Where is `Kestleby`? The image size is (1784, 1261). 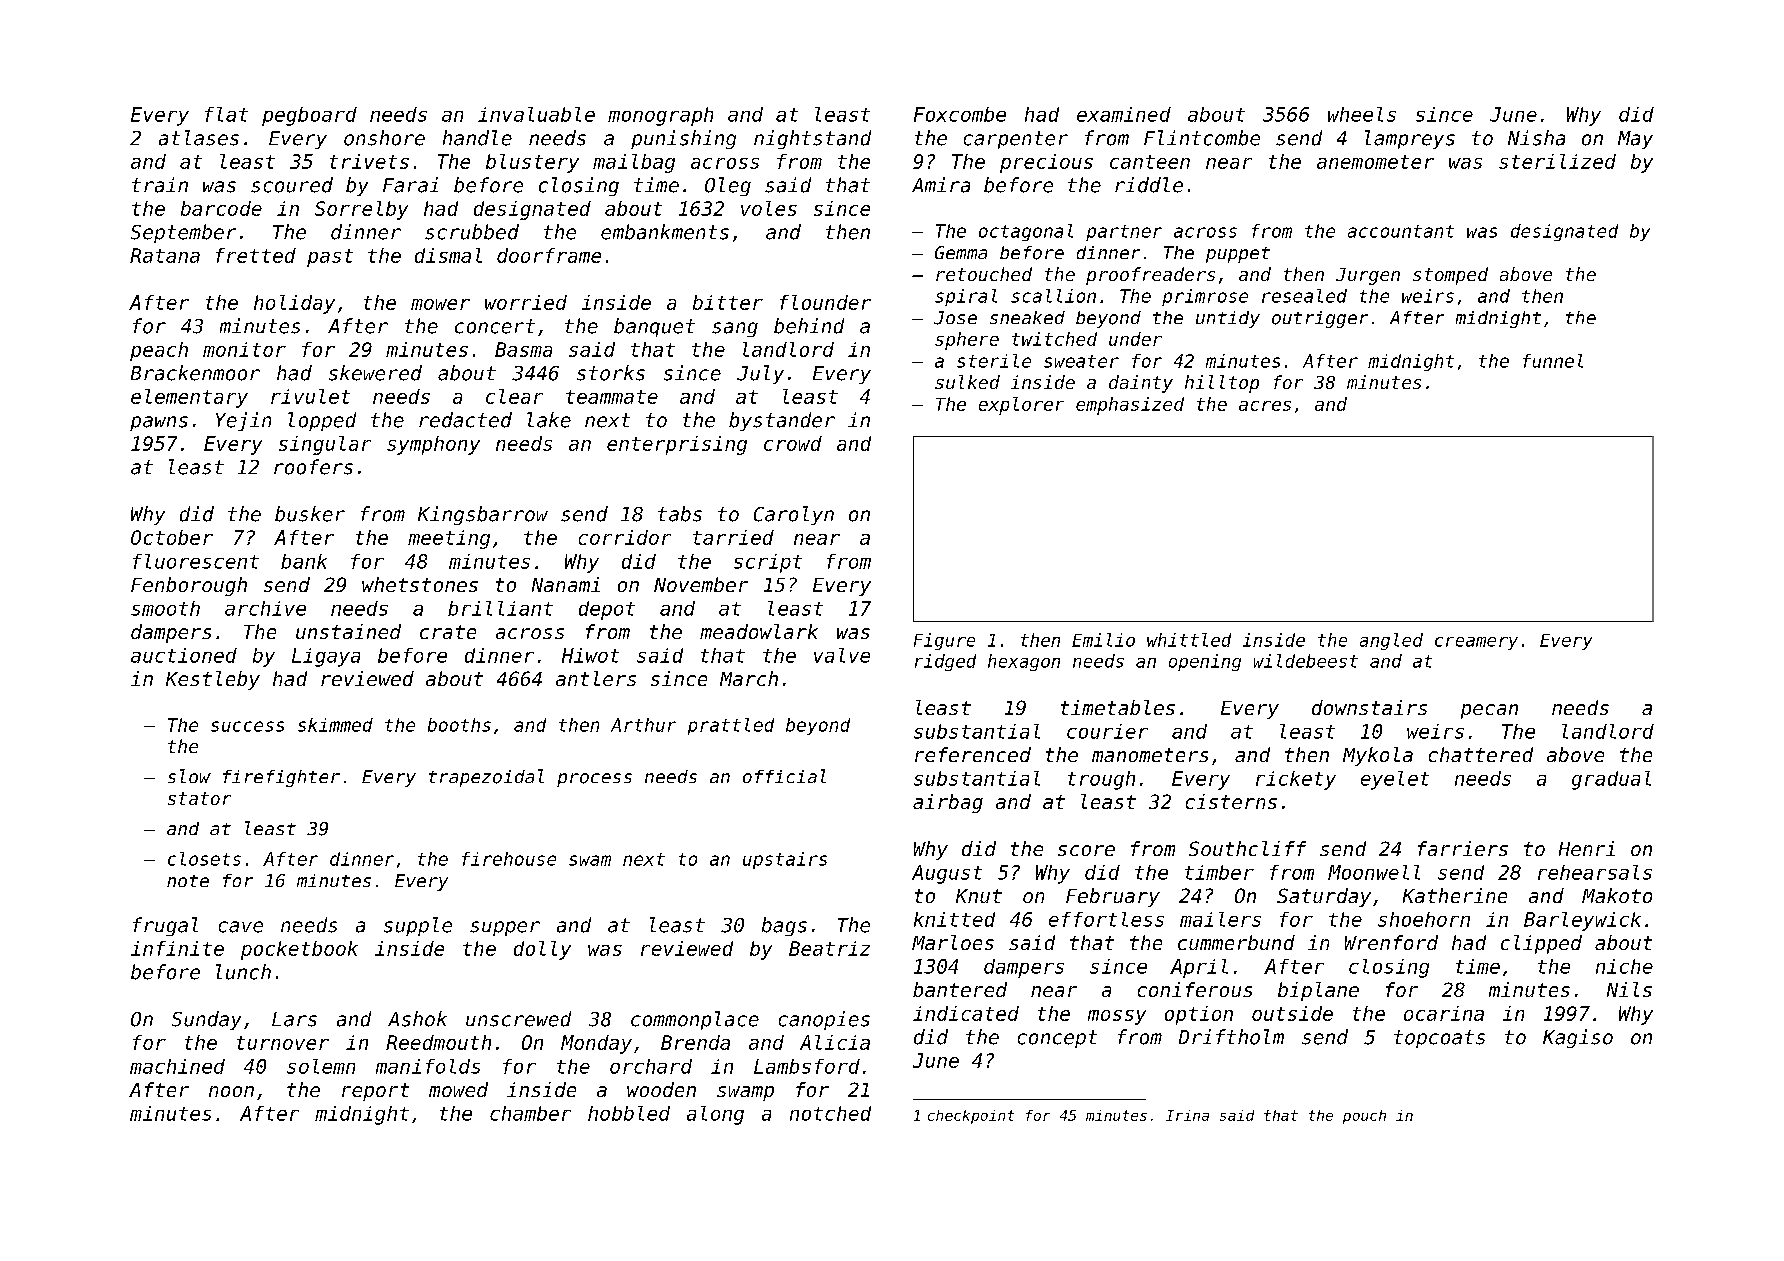
Kestleby is located at coordinates (213, 680).
